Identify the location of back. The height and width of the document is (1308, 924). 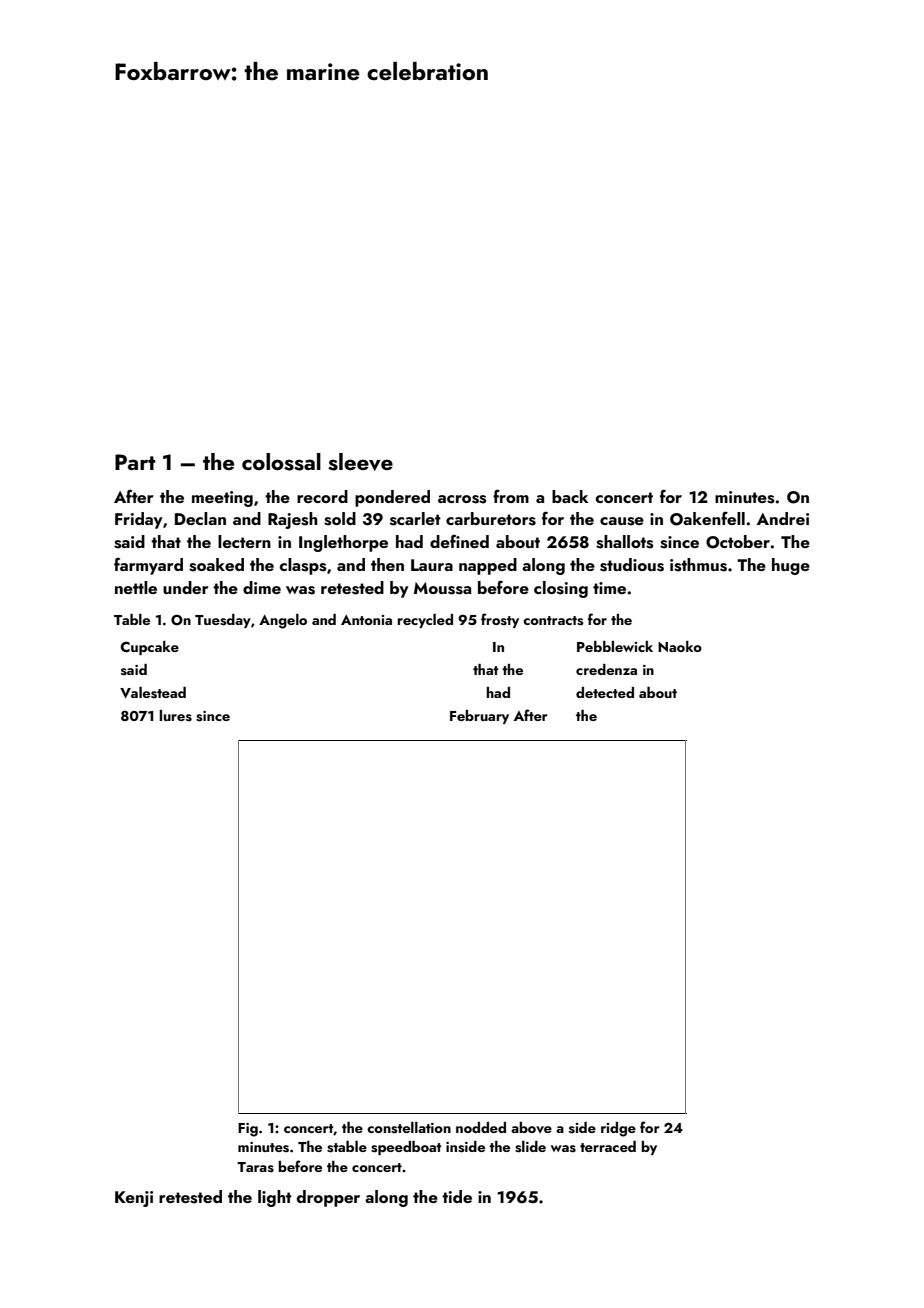
(570, 496).
